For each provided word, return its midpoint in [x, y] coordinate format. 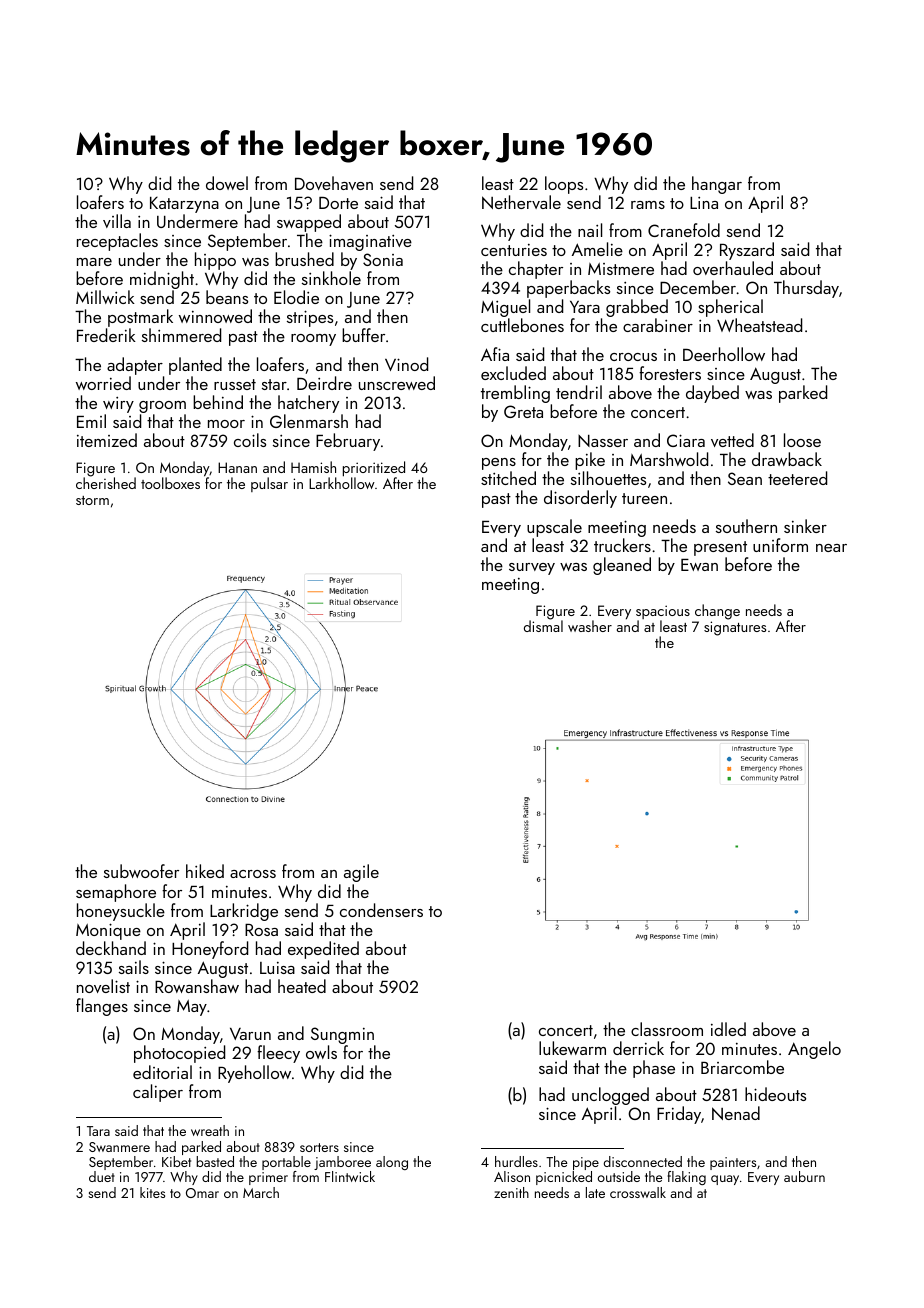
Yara [585, 307]
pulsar [269, 484]
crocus [633, 357]
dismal [543, 626]
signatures [735, 628]
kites [152, 1192]
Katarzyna [184, 205]
